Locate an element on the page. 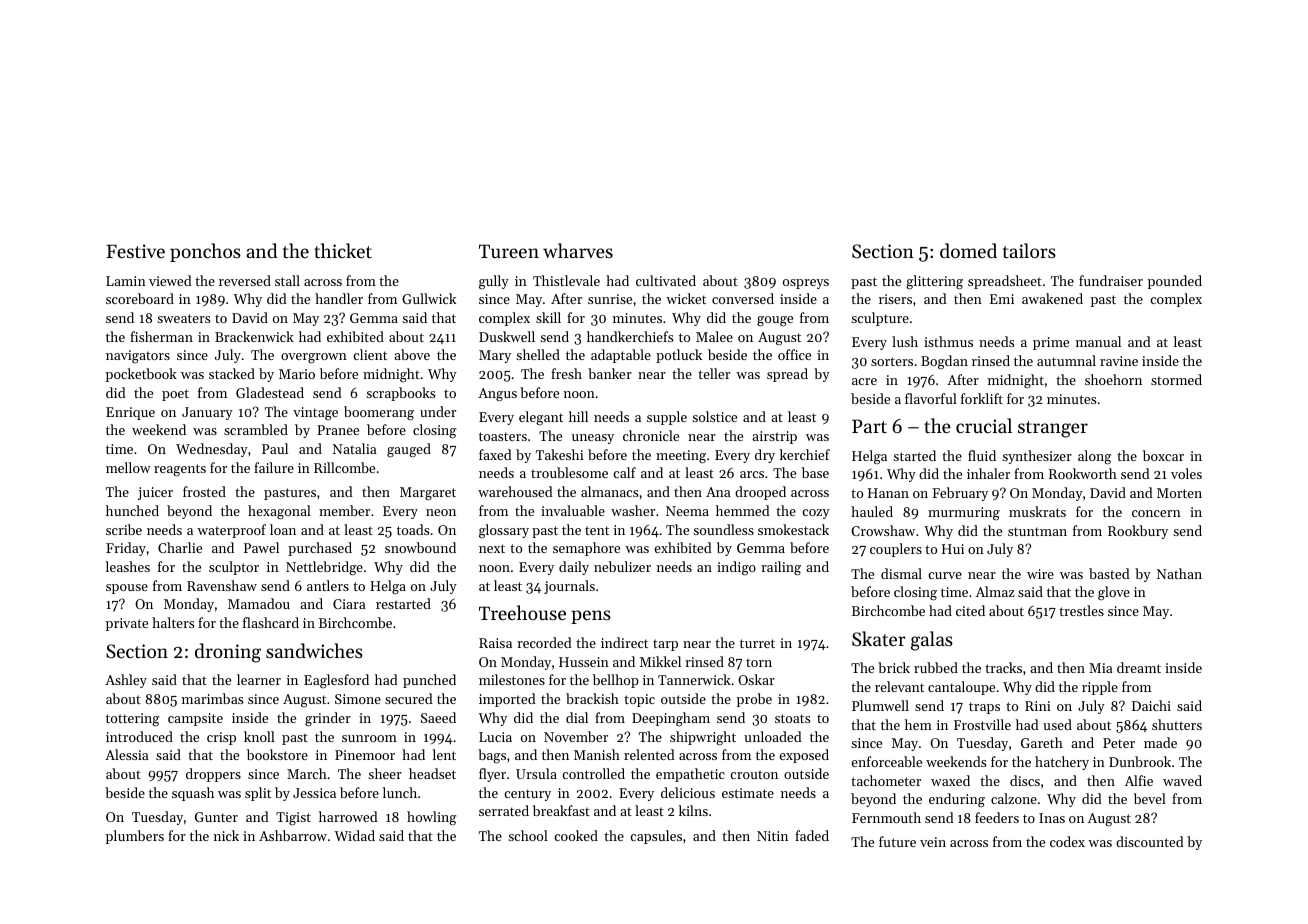 The height and width of the image is (924, 1308). potluck is located at coordinates (679, 356).
